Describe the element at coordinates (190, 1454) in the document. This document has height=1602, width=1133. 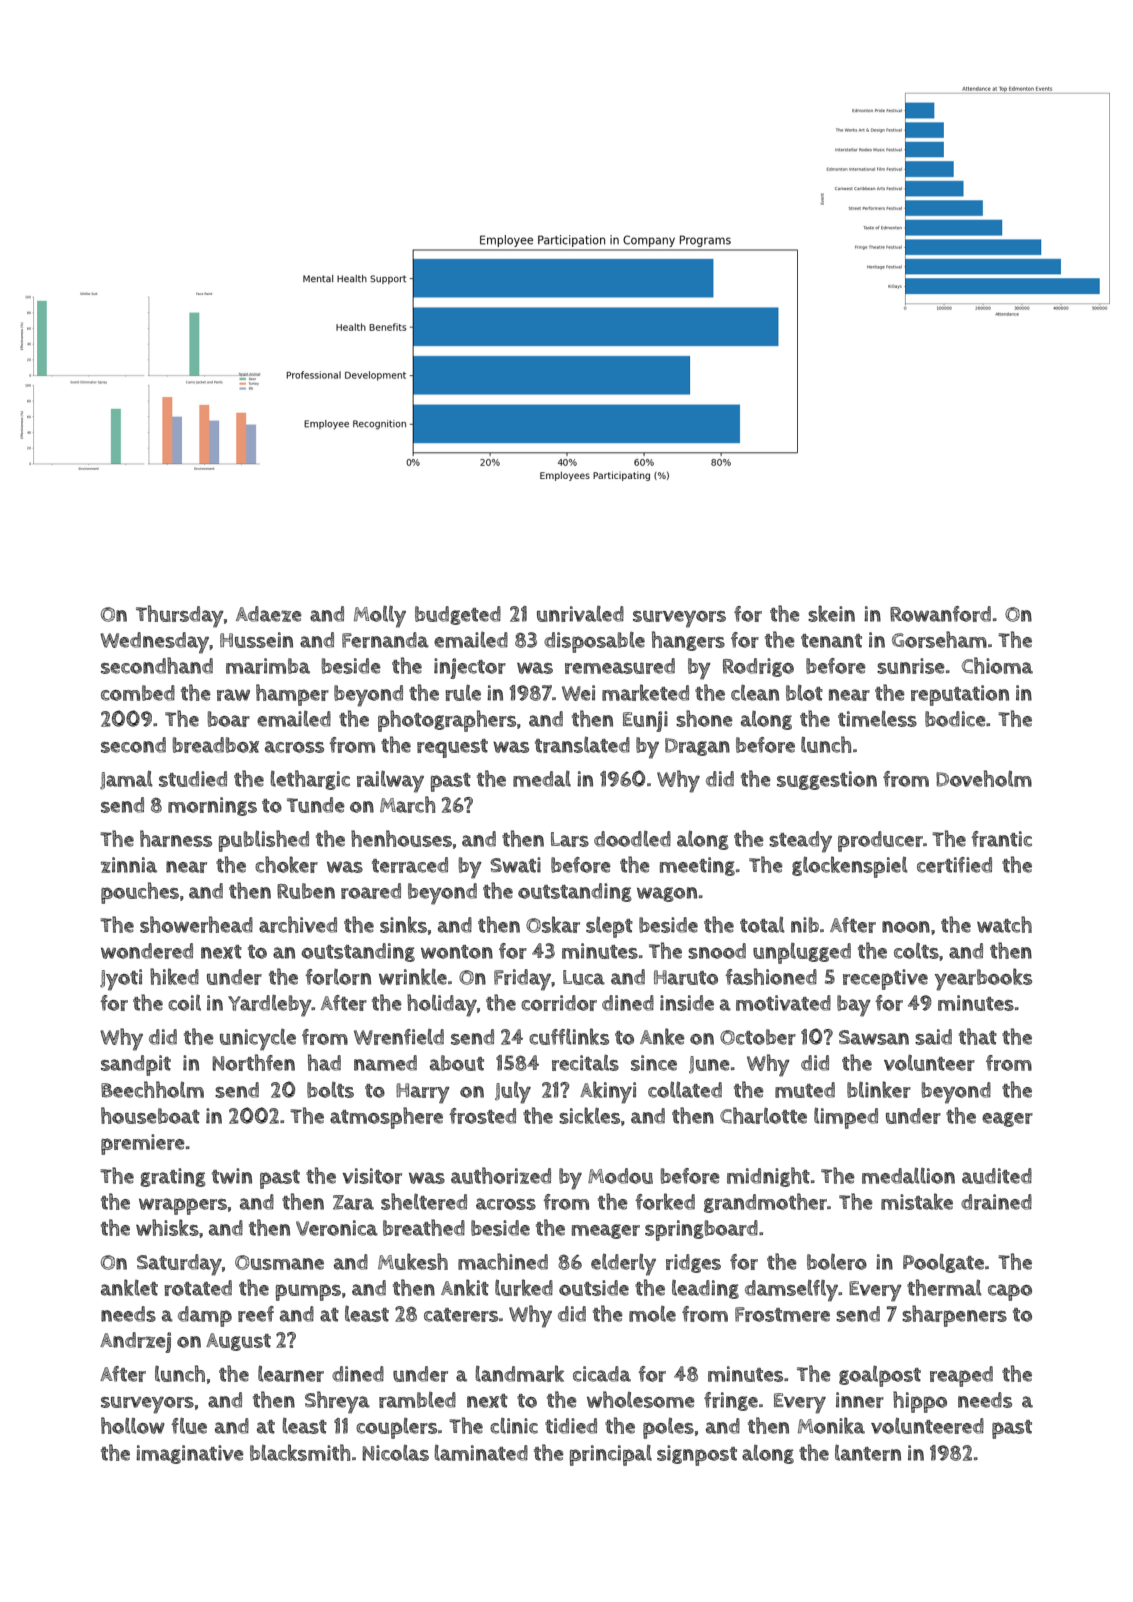
I see `imaginative` at that location.
